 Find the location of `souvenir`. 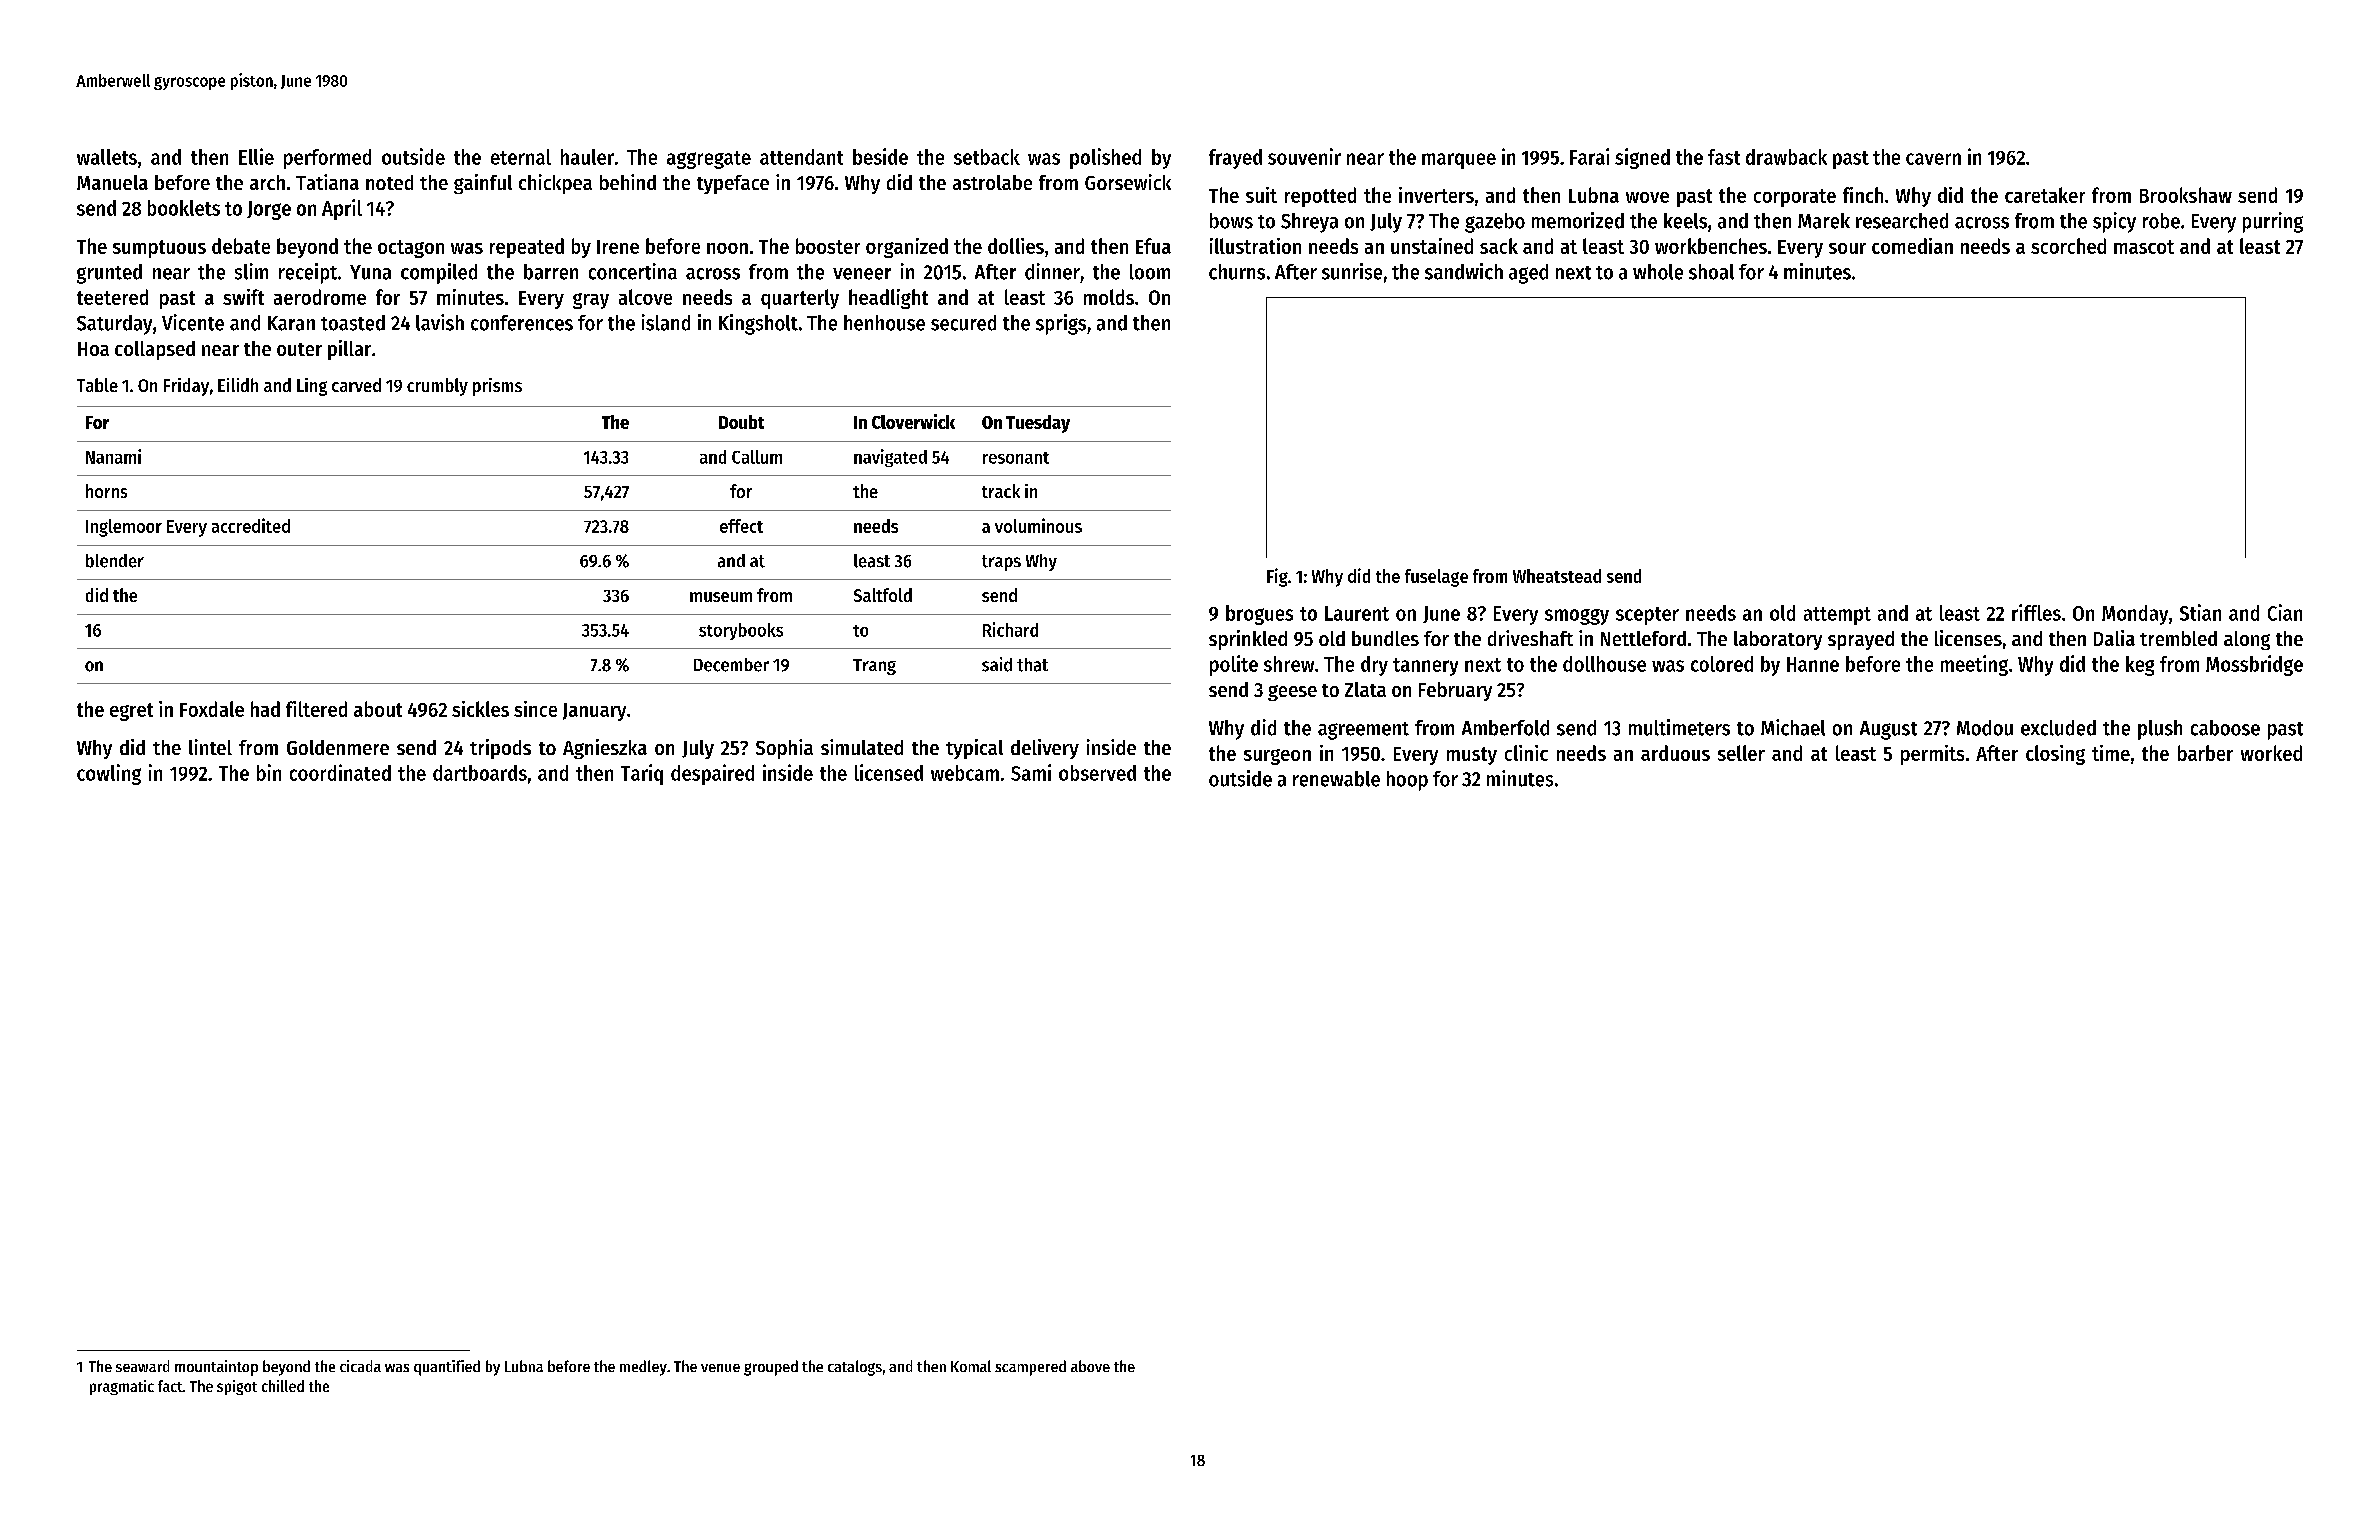

souvenir is located at coordinates (1304, 156).
